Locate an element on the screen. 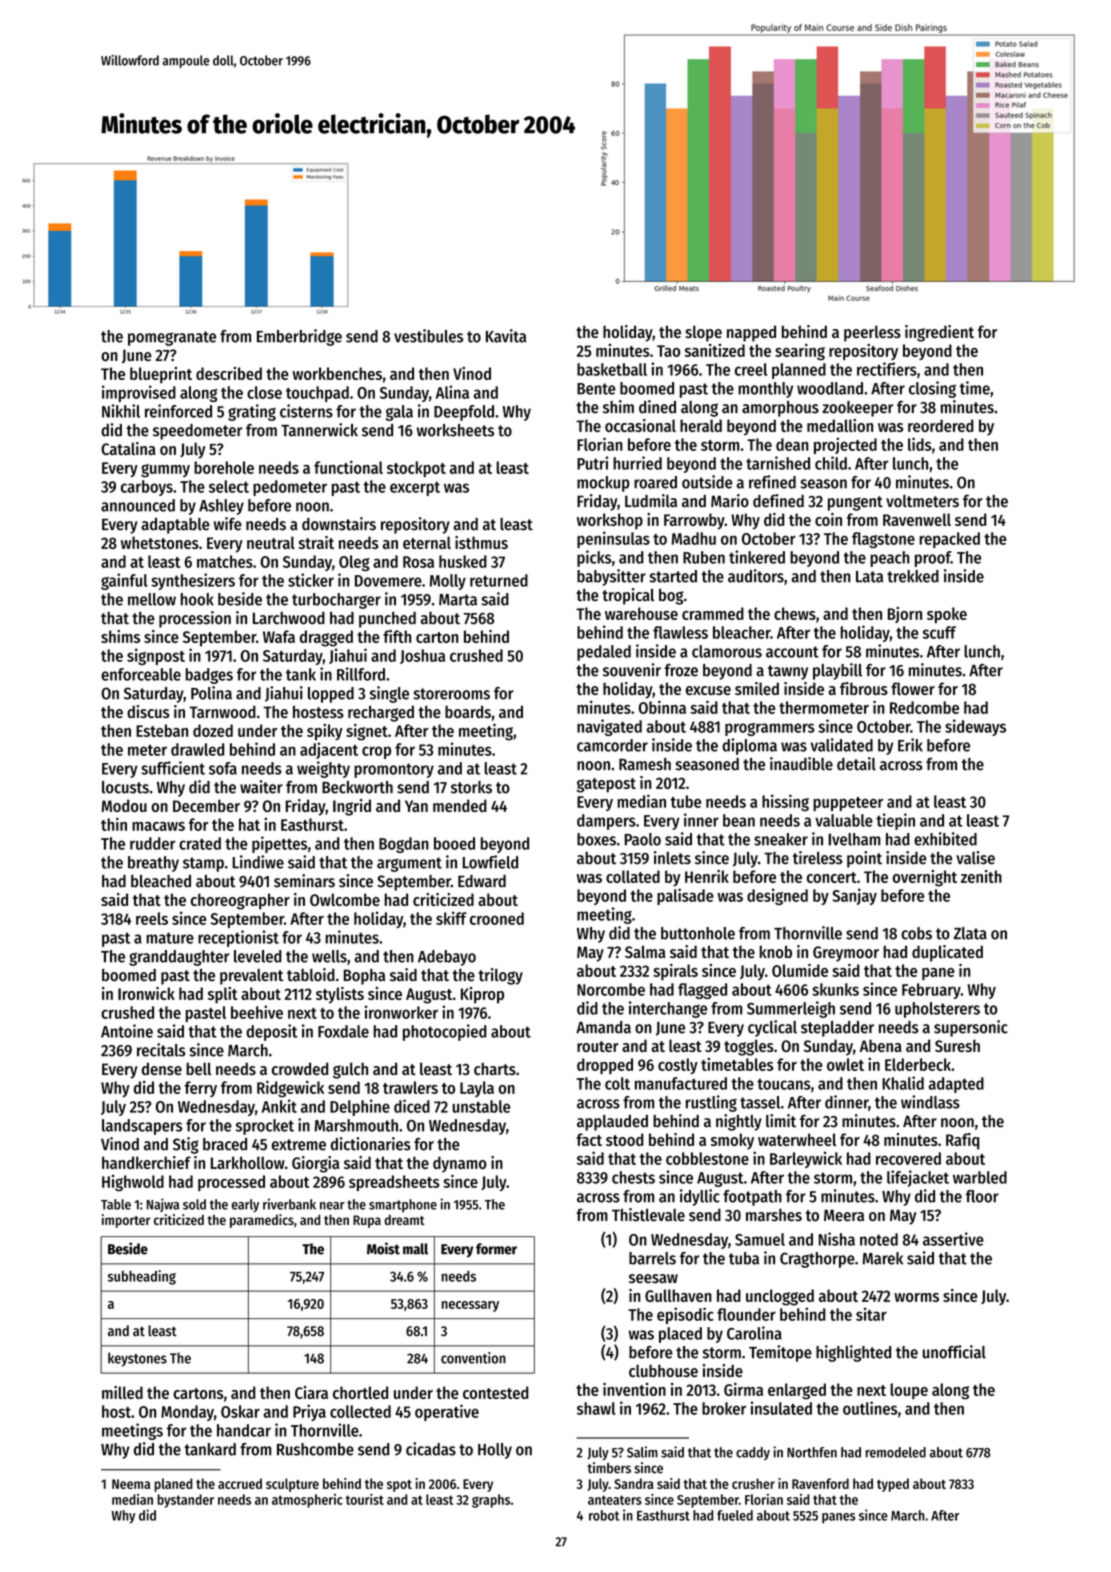  milled is located at coordinates (122, 1392).
